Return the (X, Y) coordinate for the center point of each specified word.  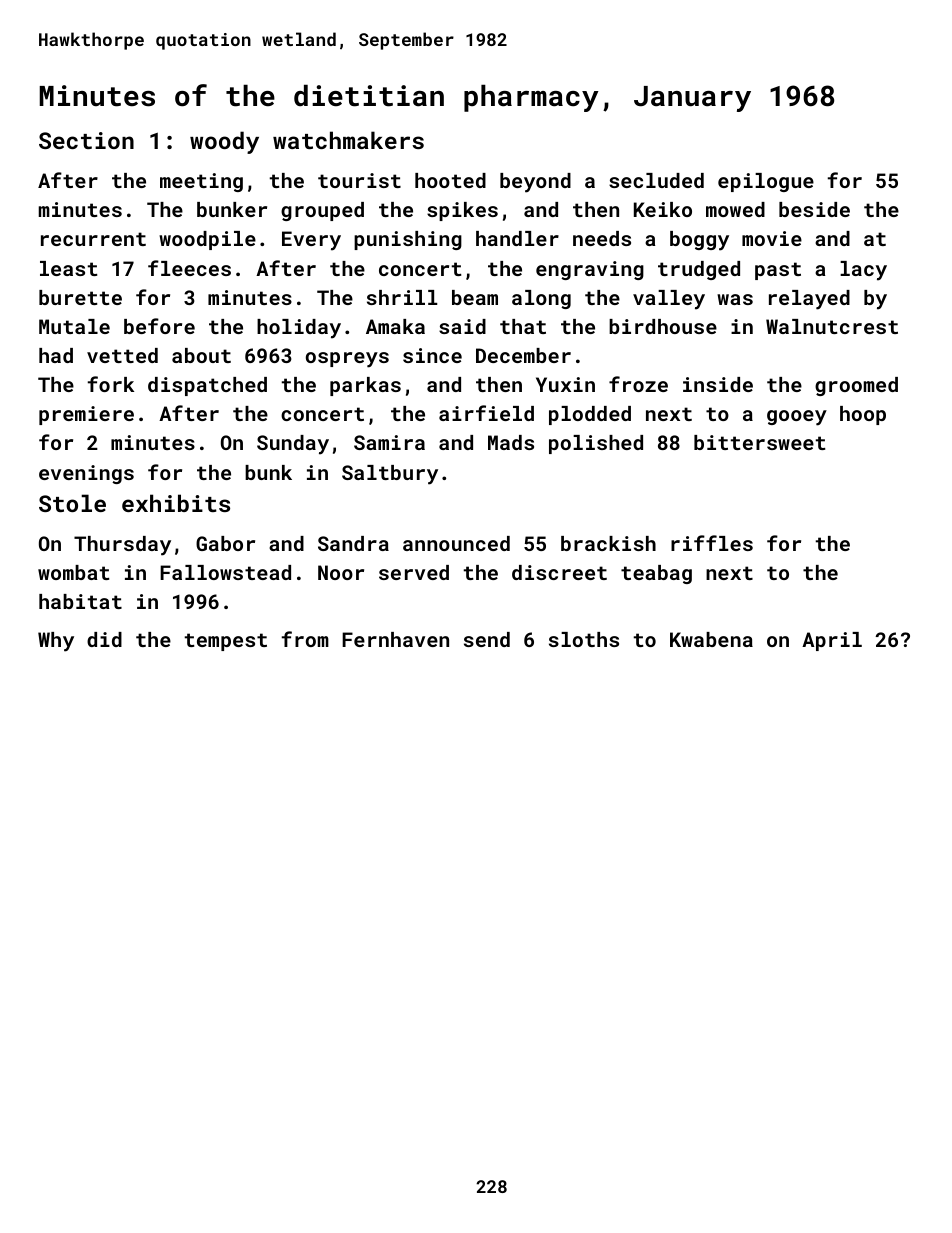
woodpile (207, 240)
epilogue (766, 182)
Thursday (122, 546)
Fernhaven (395, 639)
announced (456, 543)
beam (475, 297)
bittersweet (759, 442)
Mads (511, 442)
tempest (226, 642)
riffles (712, 543)
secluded (656, 180)
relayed (809, 300)
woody (224, 142)
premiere (86, 415)
